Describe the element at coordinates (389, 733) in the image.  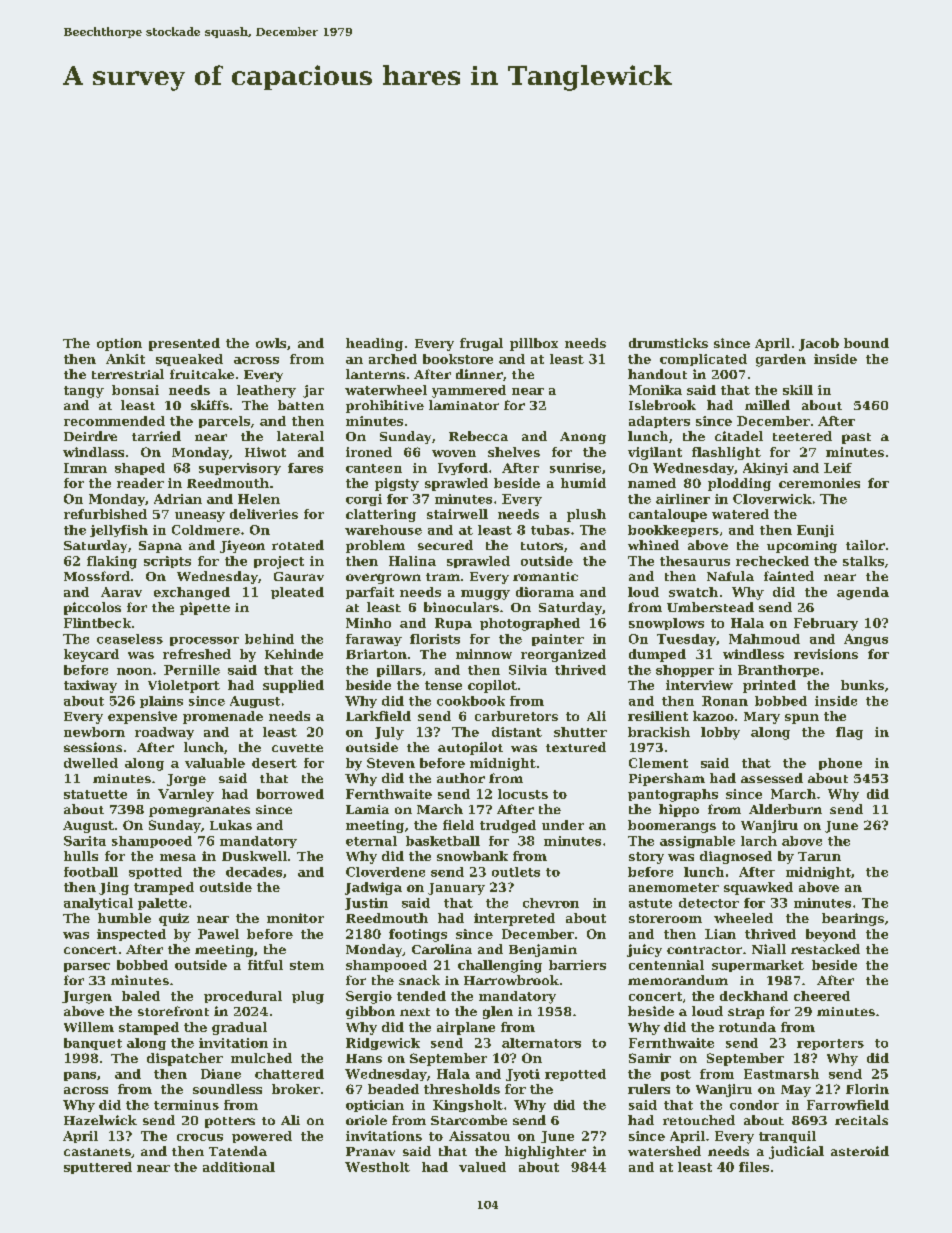
I see `July` at that location.
